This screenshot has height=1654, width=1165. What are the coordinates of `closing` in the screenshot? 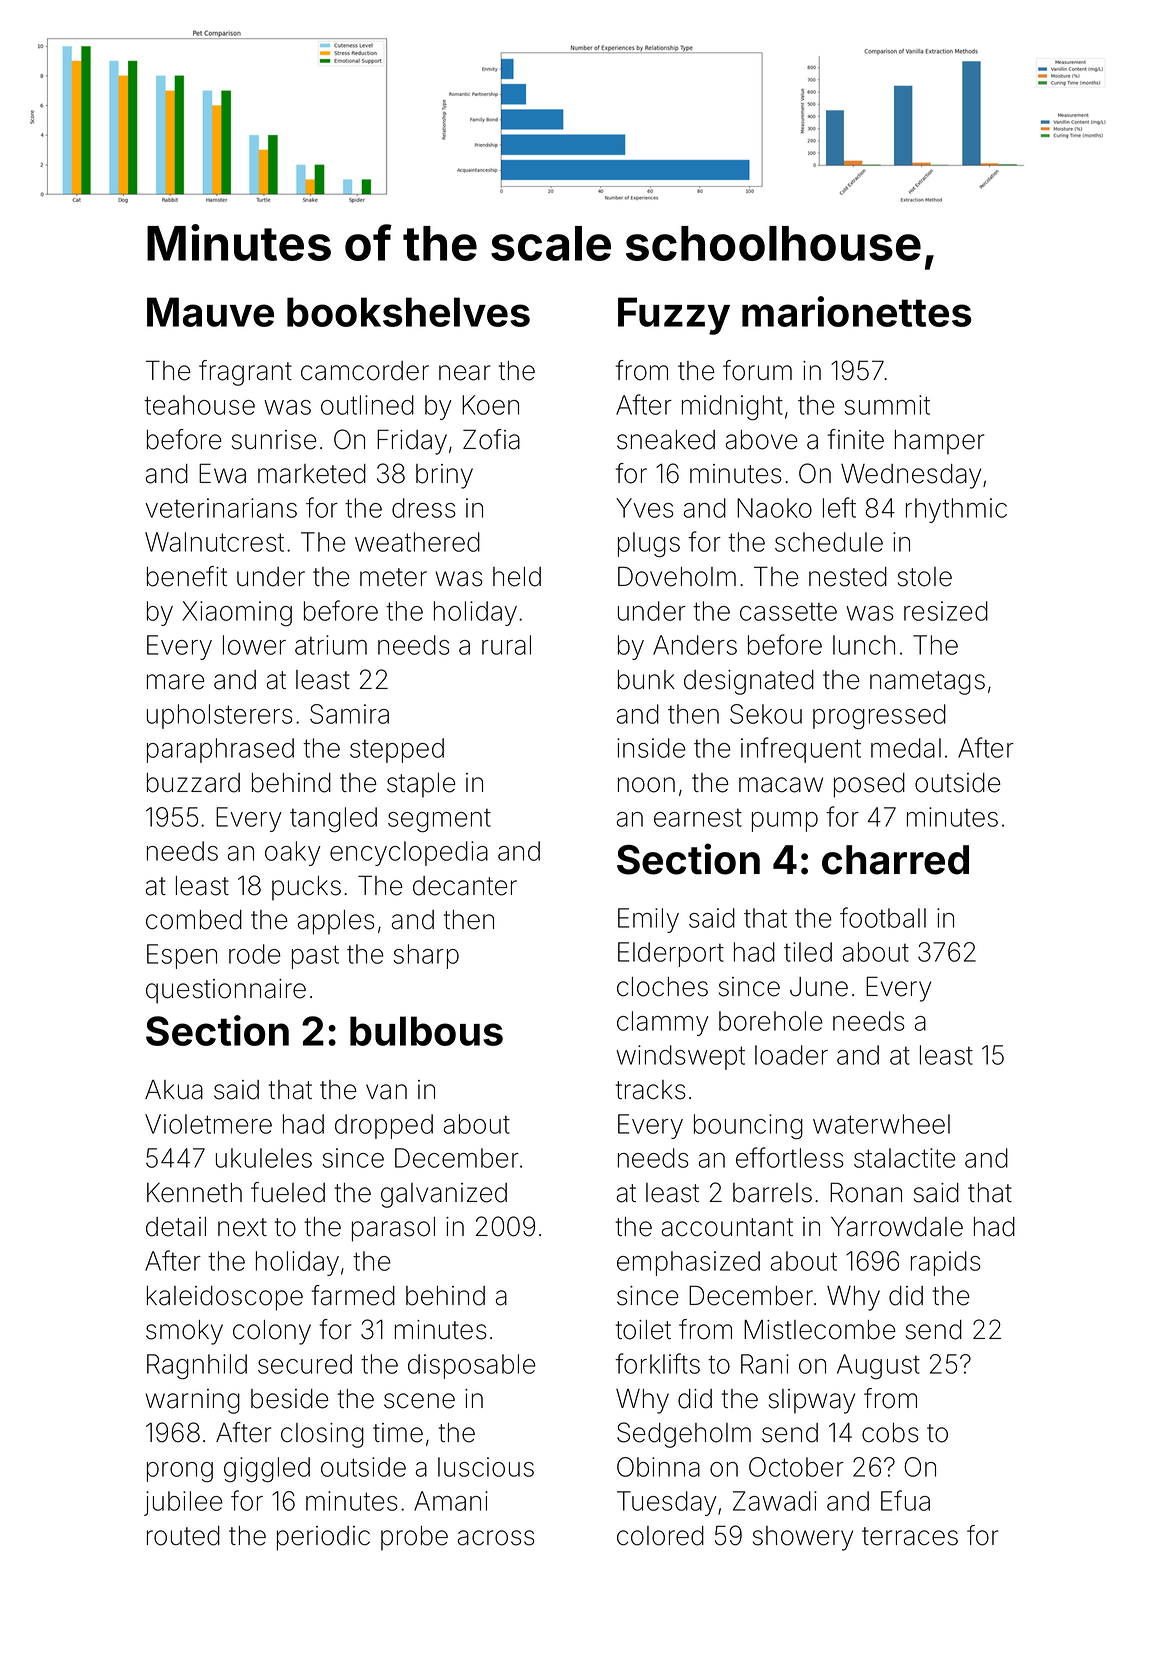 It's located at (322, 1435).
